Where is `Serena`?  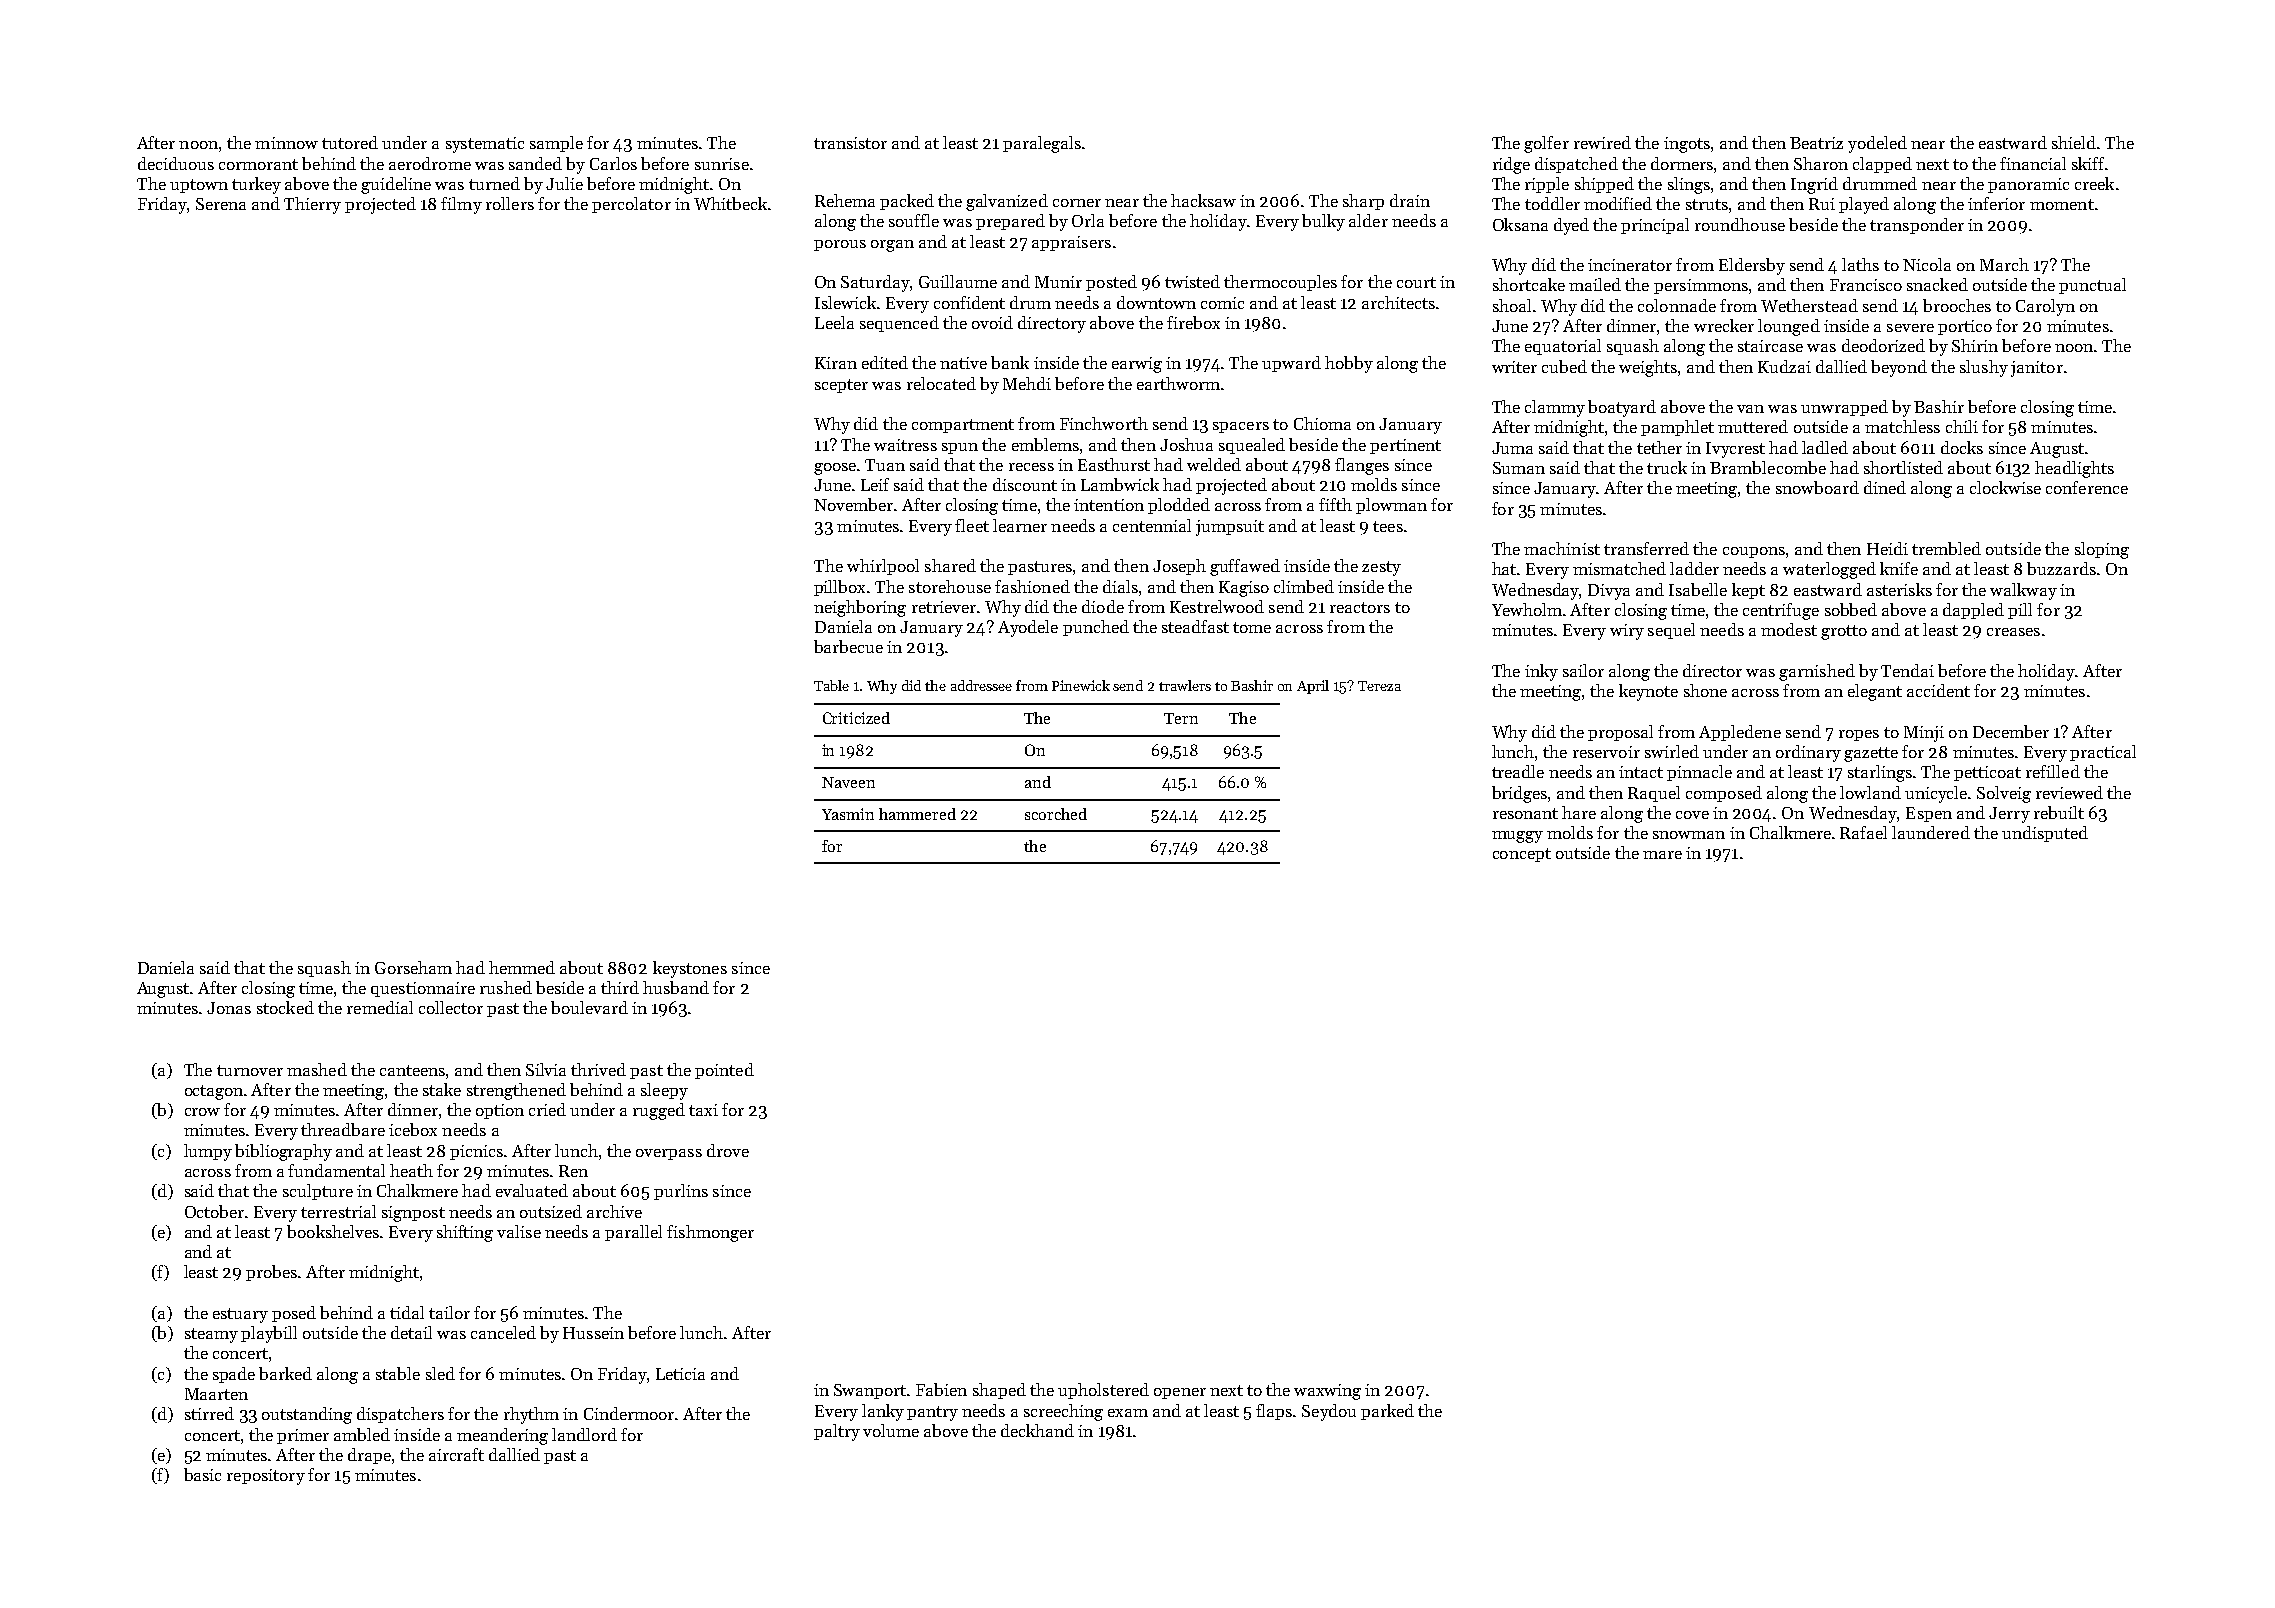 Serena is located at coordinates (221, 204).
